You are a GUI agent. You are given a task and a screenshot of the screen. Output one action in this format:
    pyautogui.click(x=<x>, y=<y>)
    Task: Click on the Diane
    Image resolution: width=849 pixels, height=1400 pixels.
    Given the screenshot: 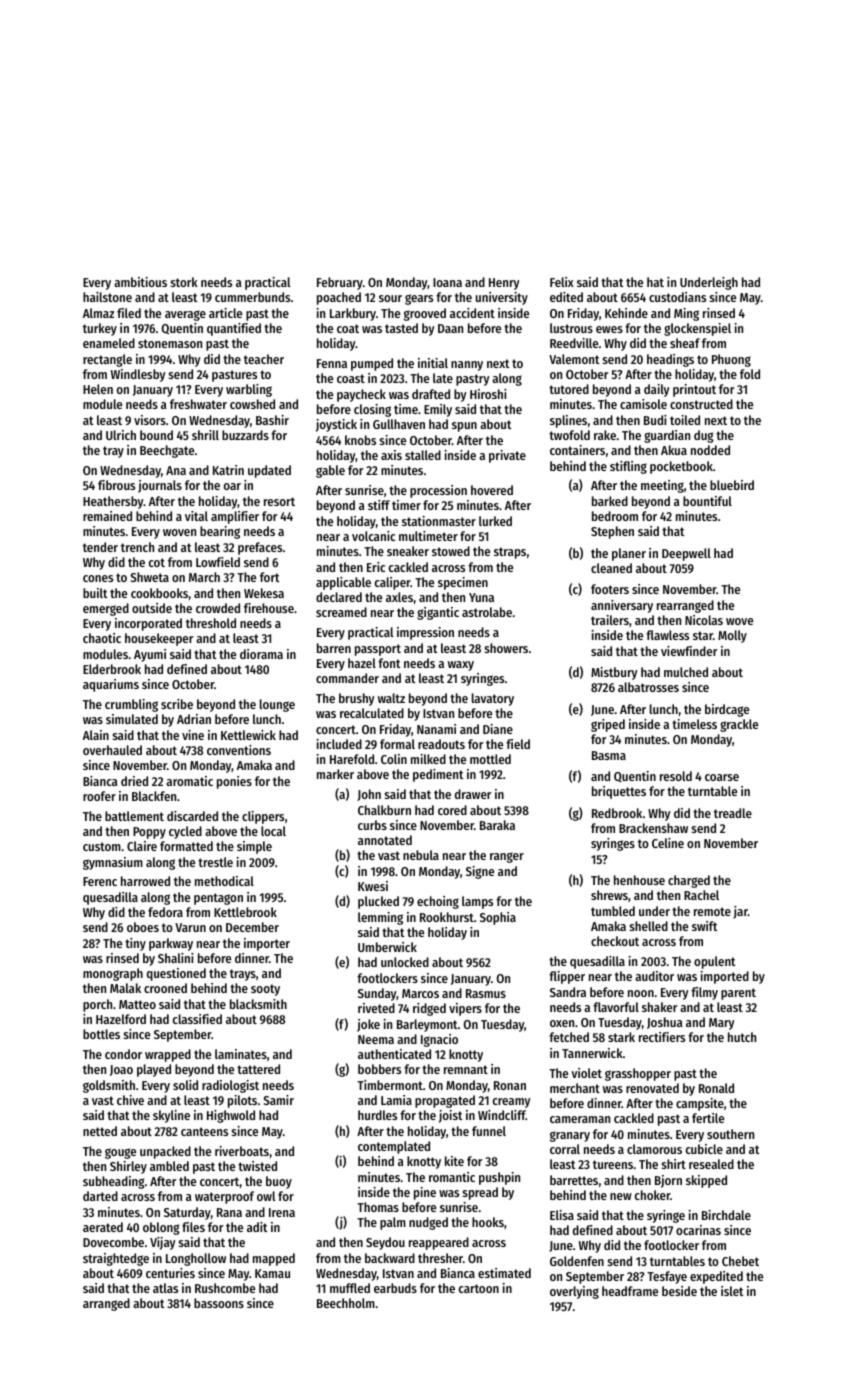 What is the action you would take?
    pyautogui.click(x=498, y=729)
